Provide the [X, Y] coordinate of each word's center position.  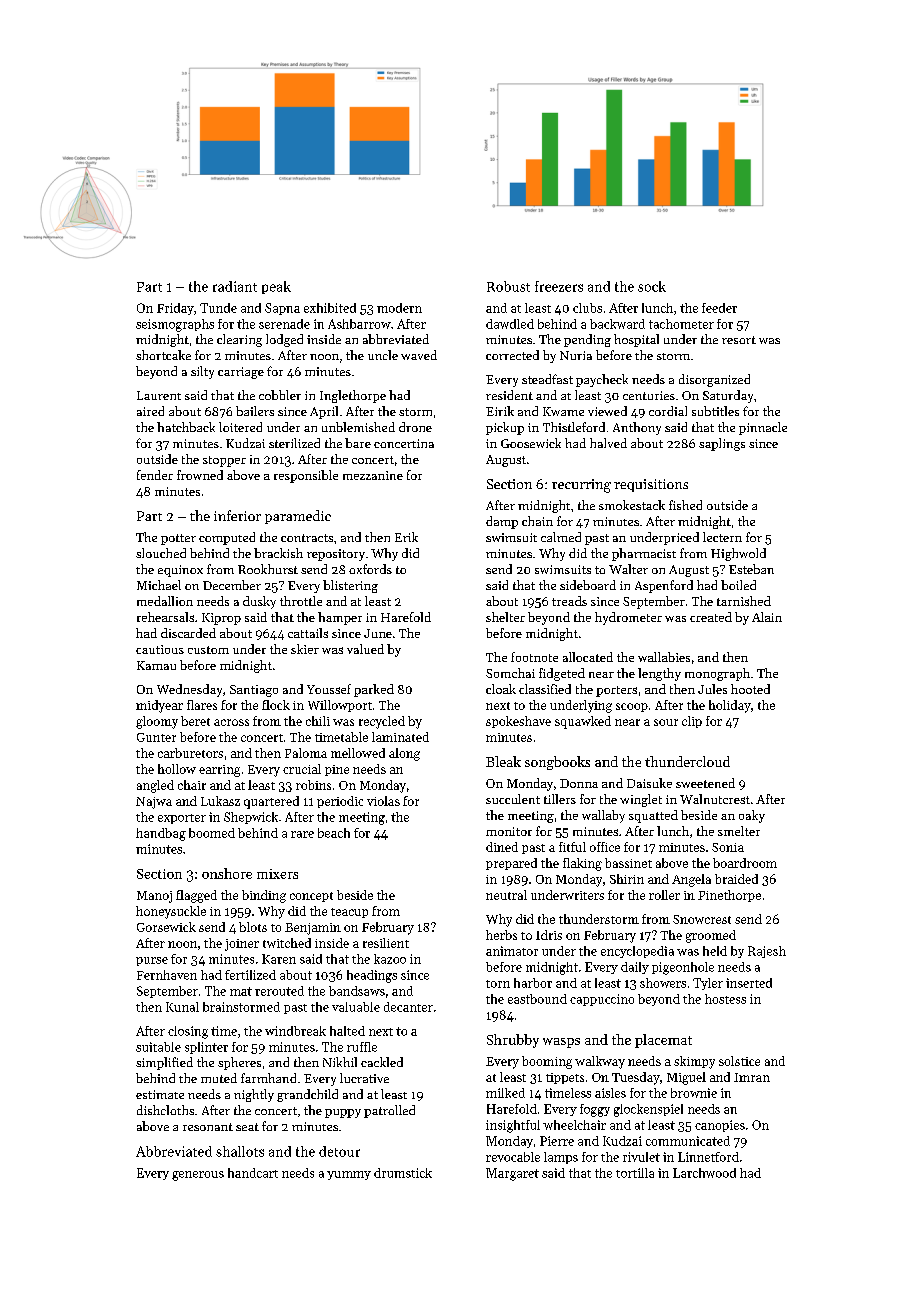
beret [195, 721]
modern [399, 308]
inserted [749, 983]
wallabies [664, 657]
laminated [400, 737]
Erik [406, 537]
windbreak [295, 1031]
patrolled [389, 1111]
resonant [208, 1127]
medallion [165, 601]
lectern [722, 537]
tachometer [681, 324]
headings [372, 976]
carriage [241, 373]
